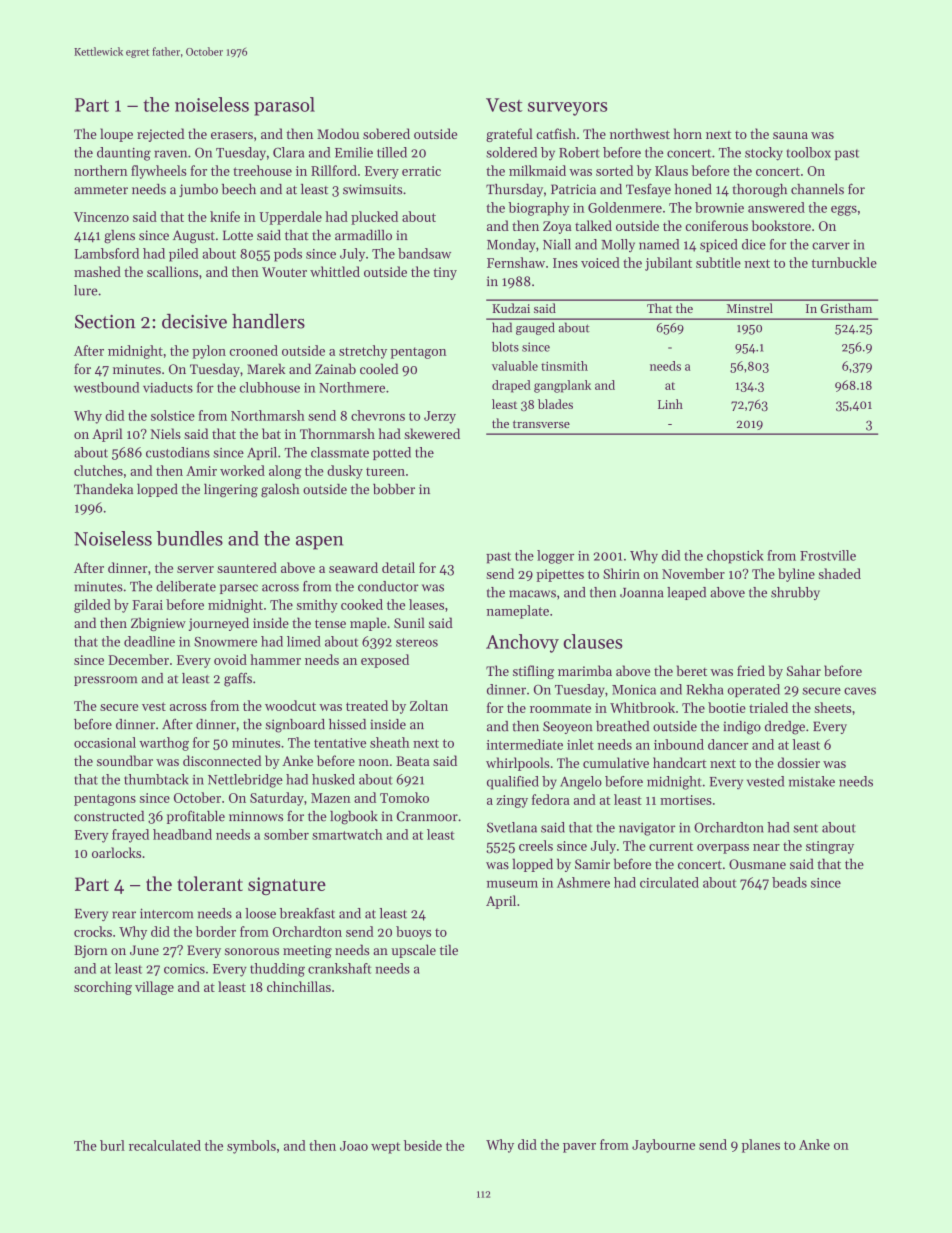 The height and width of the screenshot is (1233, 952). Describe the element at coordinates (299, 986) in the screenshot. I see `chinchillas` at that location.
